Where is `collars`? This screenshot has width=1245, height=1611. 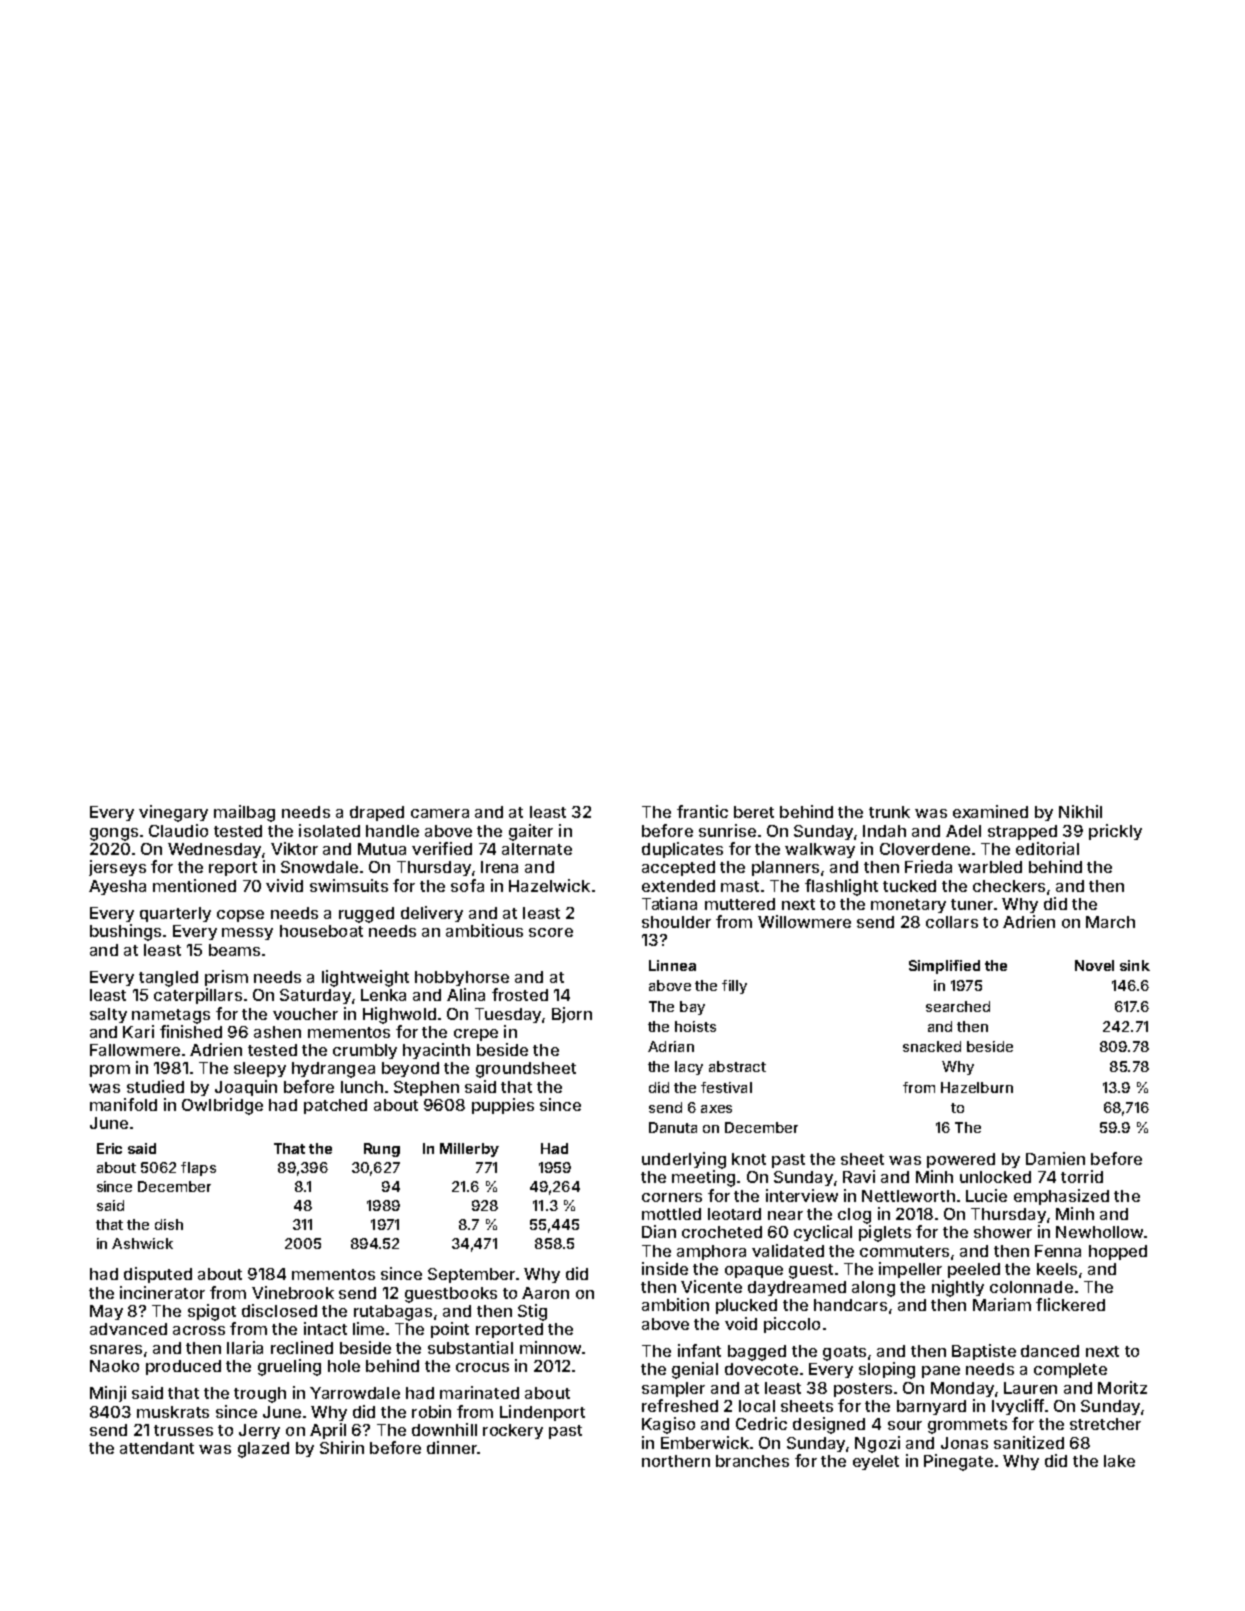
collars is located at coordinates (952, 922).
